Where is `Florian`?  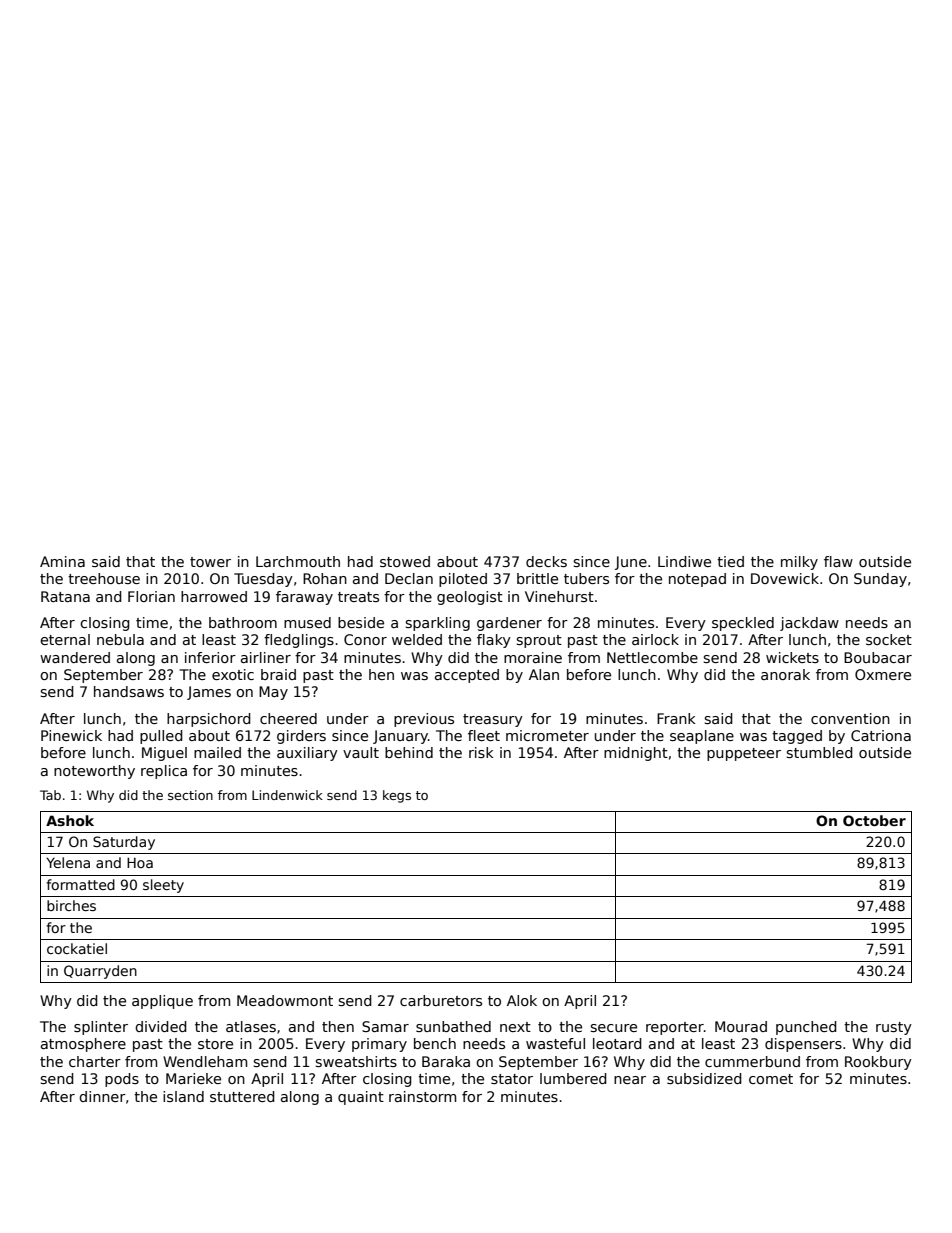
Florian is located at coordinates (151, 596).
